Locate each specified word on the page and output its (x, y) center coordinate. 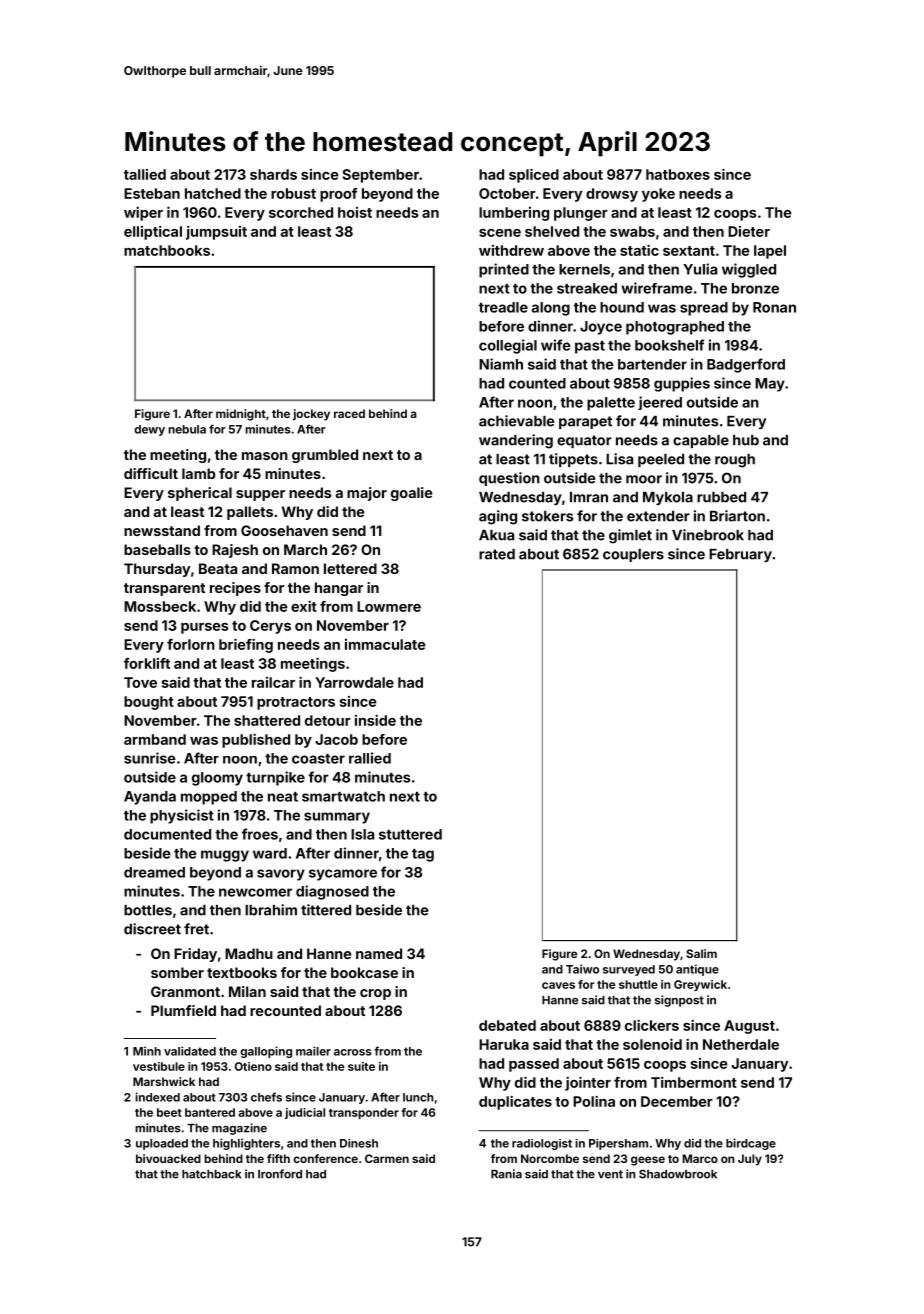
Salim (701, 953)
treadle (503, 307)
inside (375, 720)
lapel (770, 252)
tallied (145, 174)
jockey (311, 415)
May (770, 385)
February (740, 555)
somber (177, 972)
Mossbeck (160, 606)
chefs (266, 1097)
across (353, 1052)
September (381, 176)
